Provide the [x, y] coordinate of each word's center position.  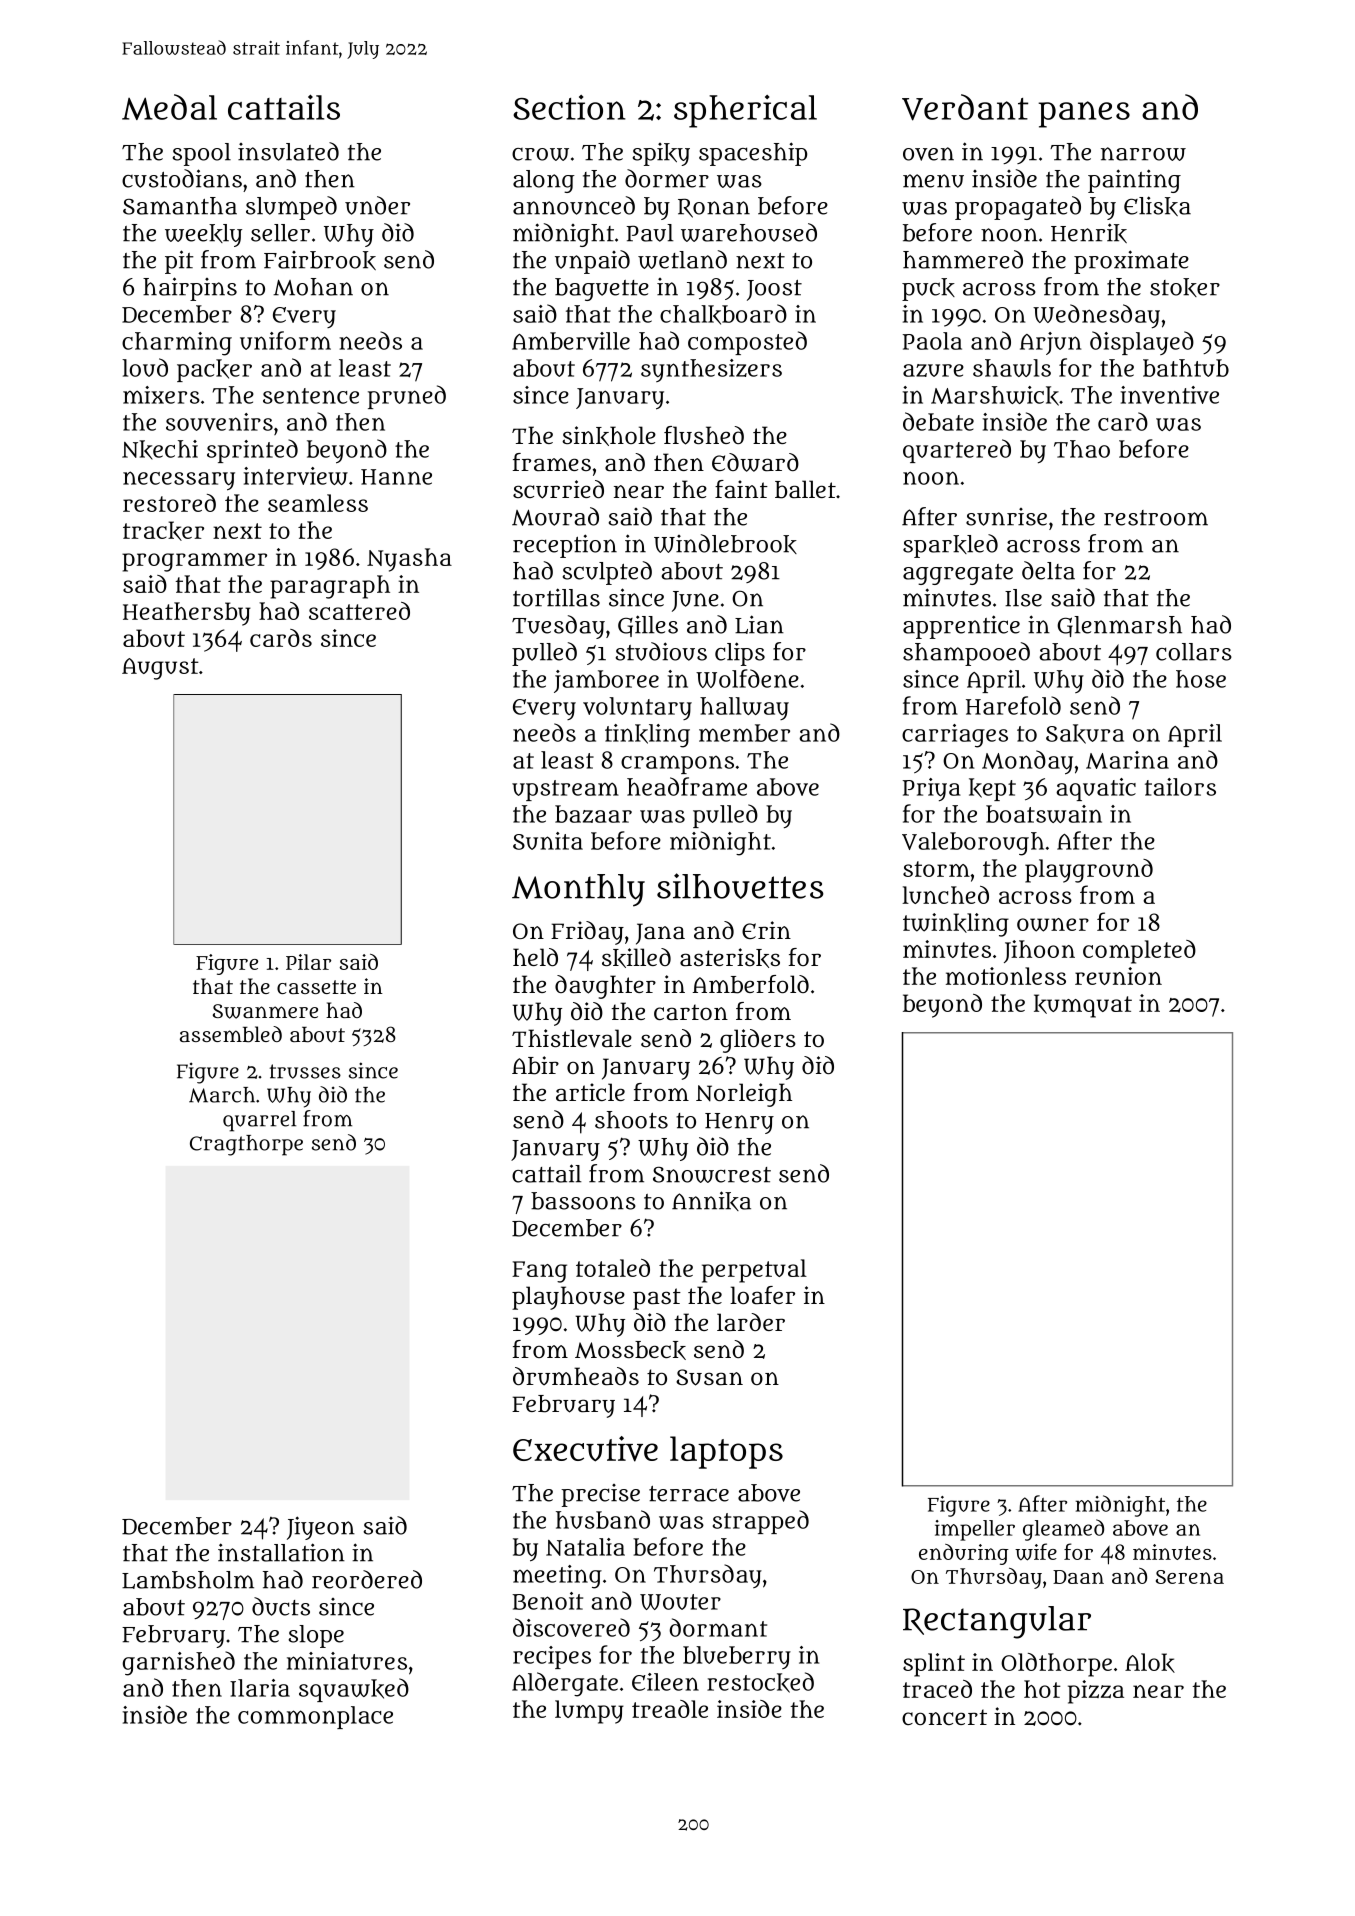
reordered [367, 1579]
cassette [316, 987]
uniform [285, 340]
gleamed [1063, 1530]
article [590, 1092]
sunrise [1006, 517]
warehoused [749, 232]
